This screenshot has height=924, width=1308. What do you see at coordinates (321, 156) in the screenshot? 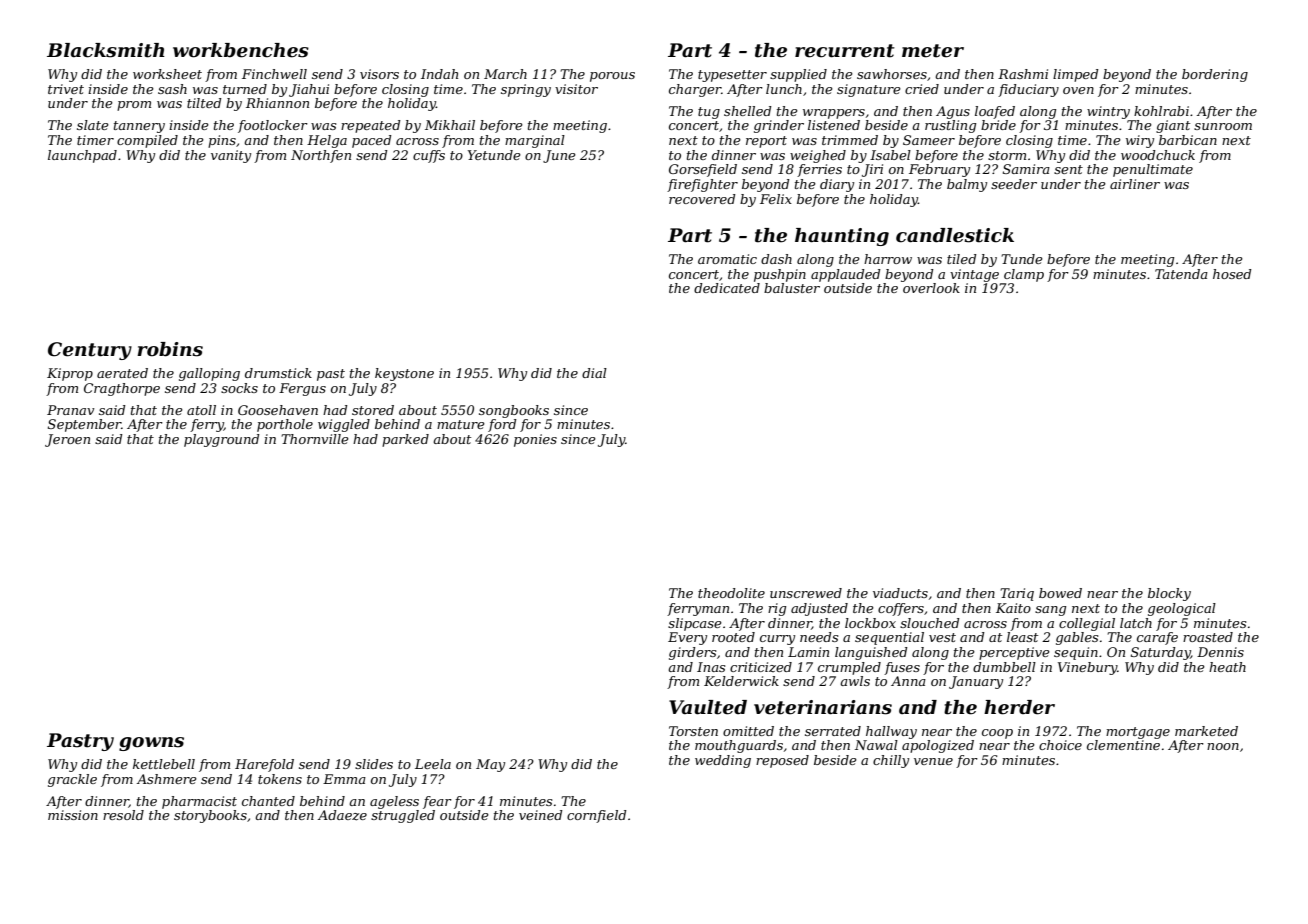
I see `Northfen` at bounding box center [321, 156].
